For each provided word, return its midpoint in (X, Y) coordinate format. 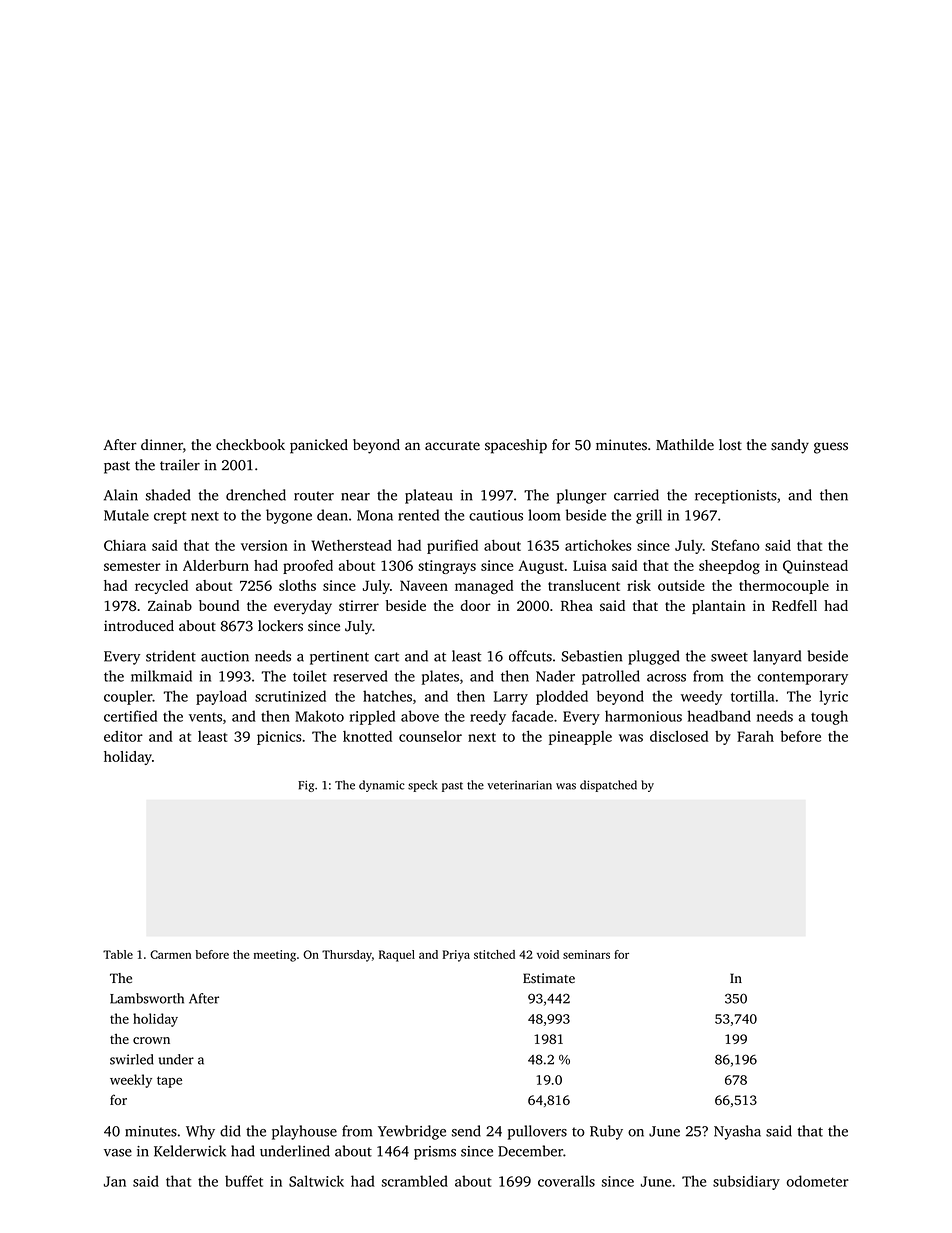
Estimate (549, 978)
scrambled (415, 1181)
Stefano (735, 545)
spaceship (516, 446)
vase (118, 1153)
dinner (162, 444)
